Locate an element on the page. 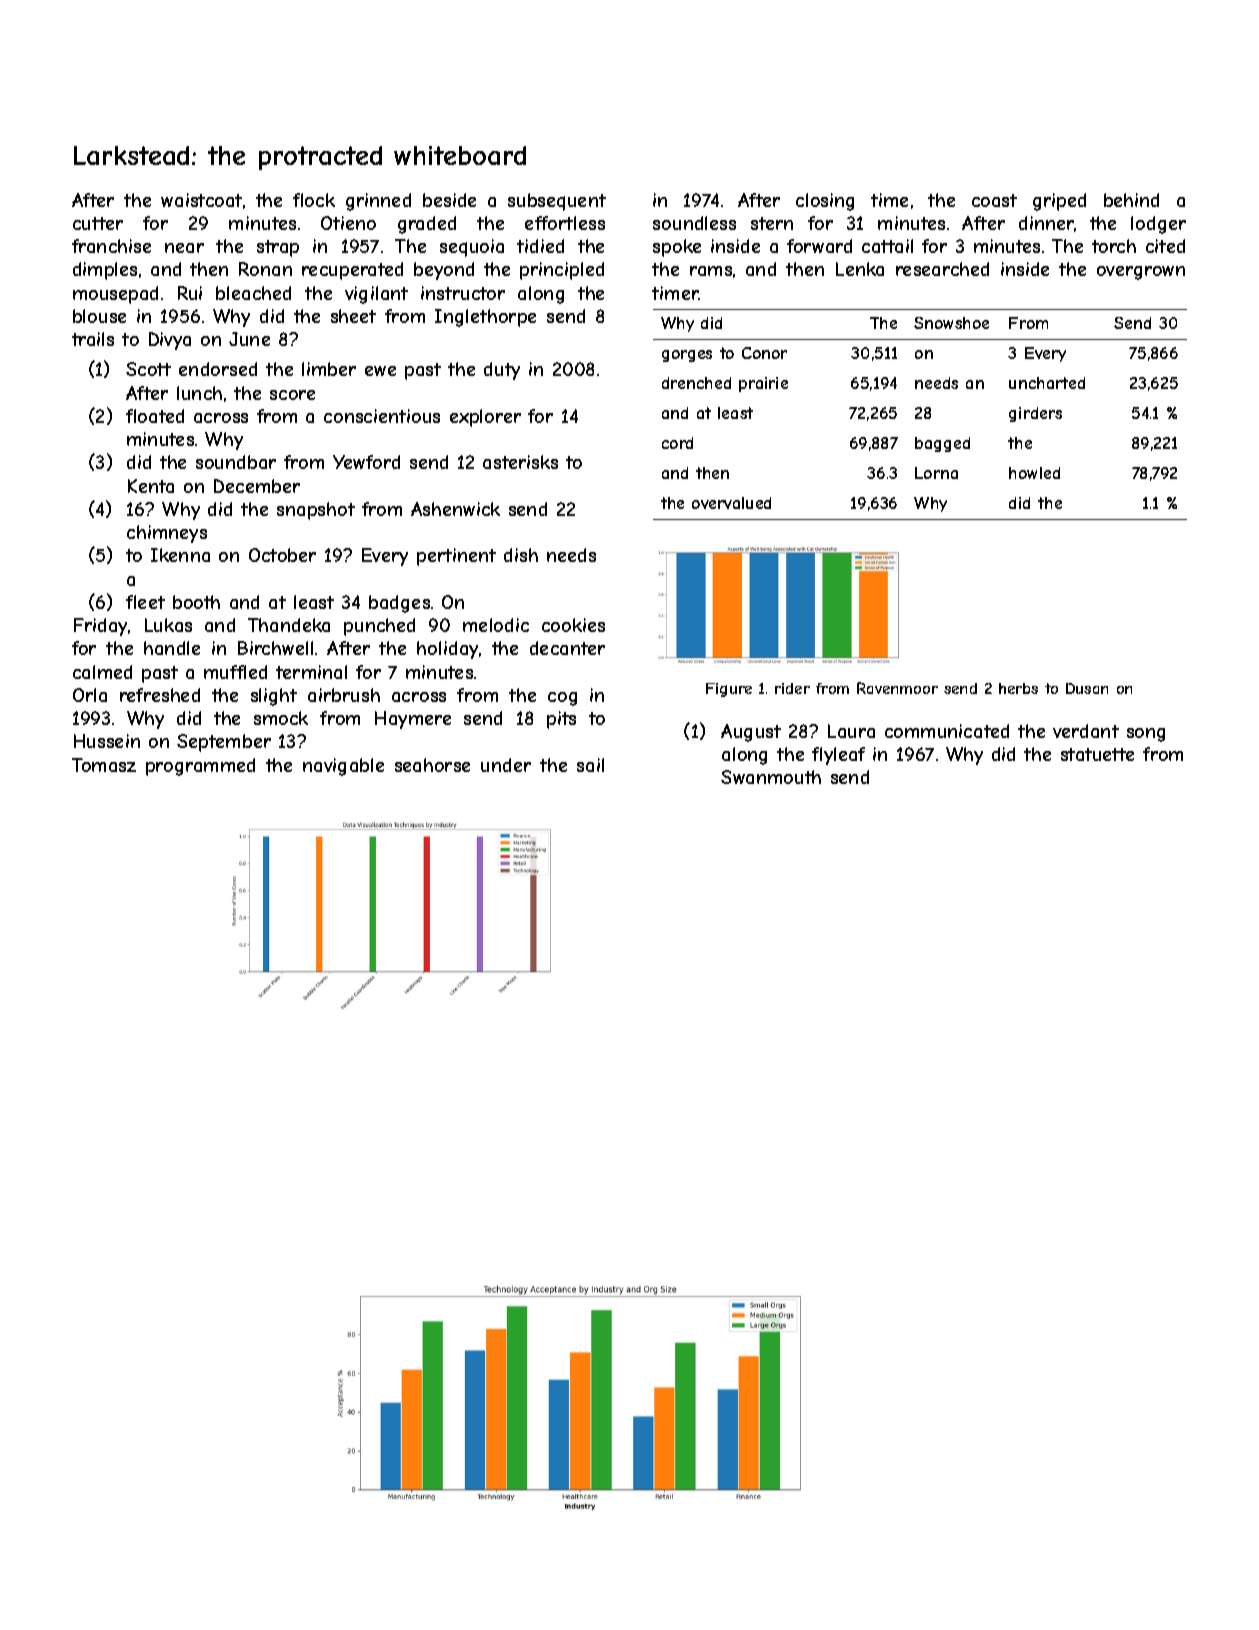  howled is located at coordinates (1034, 473).
